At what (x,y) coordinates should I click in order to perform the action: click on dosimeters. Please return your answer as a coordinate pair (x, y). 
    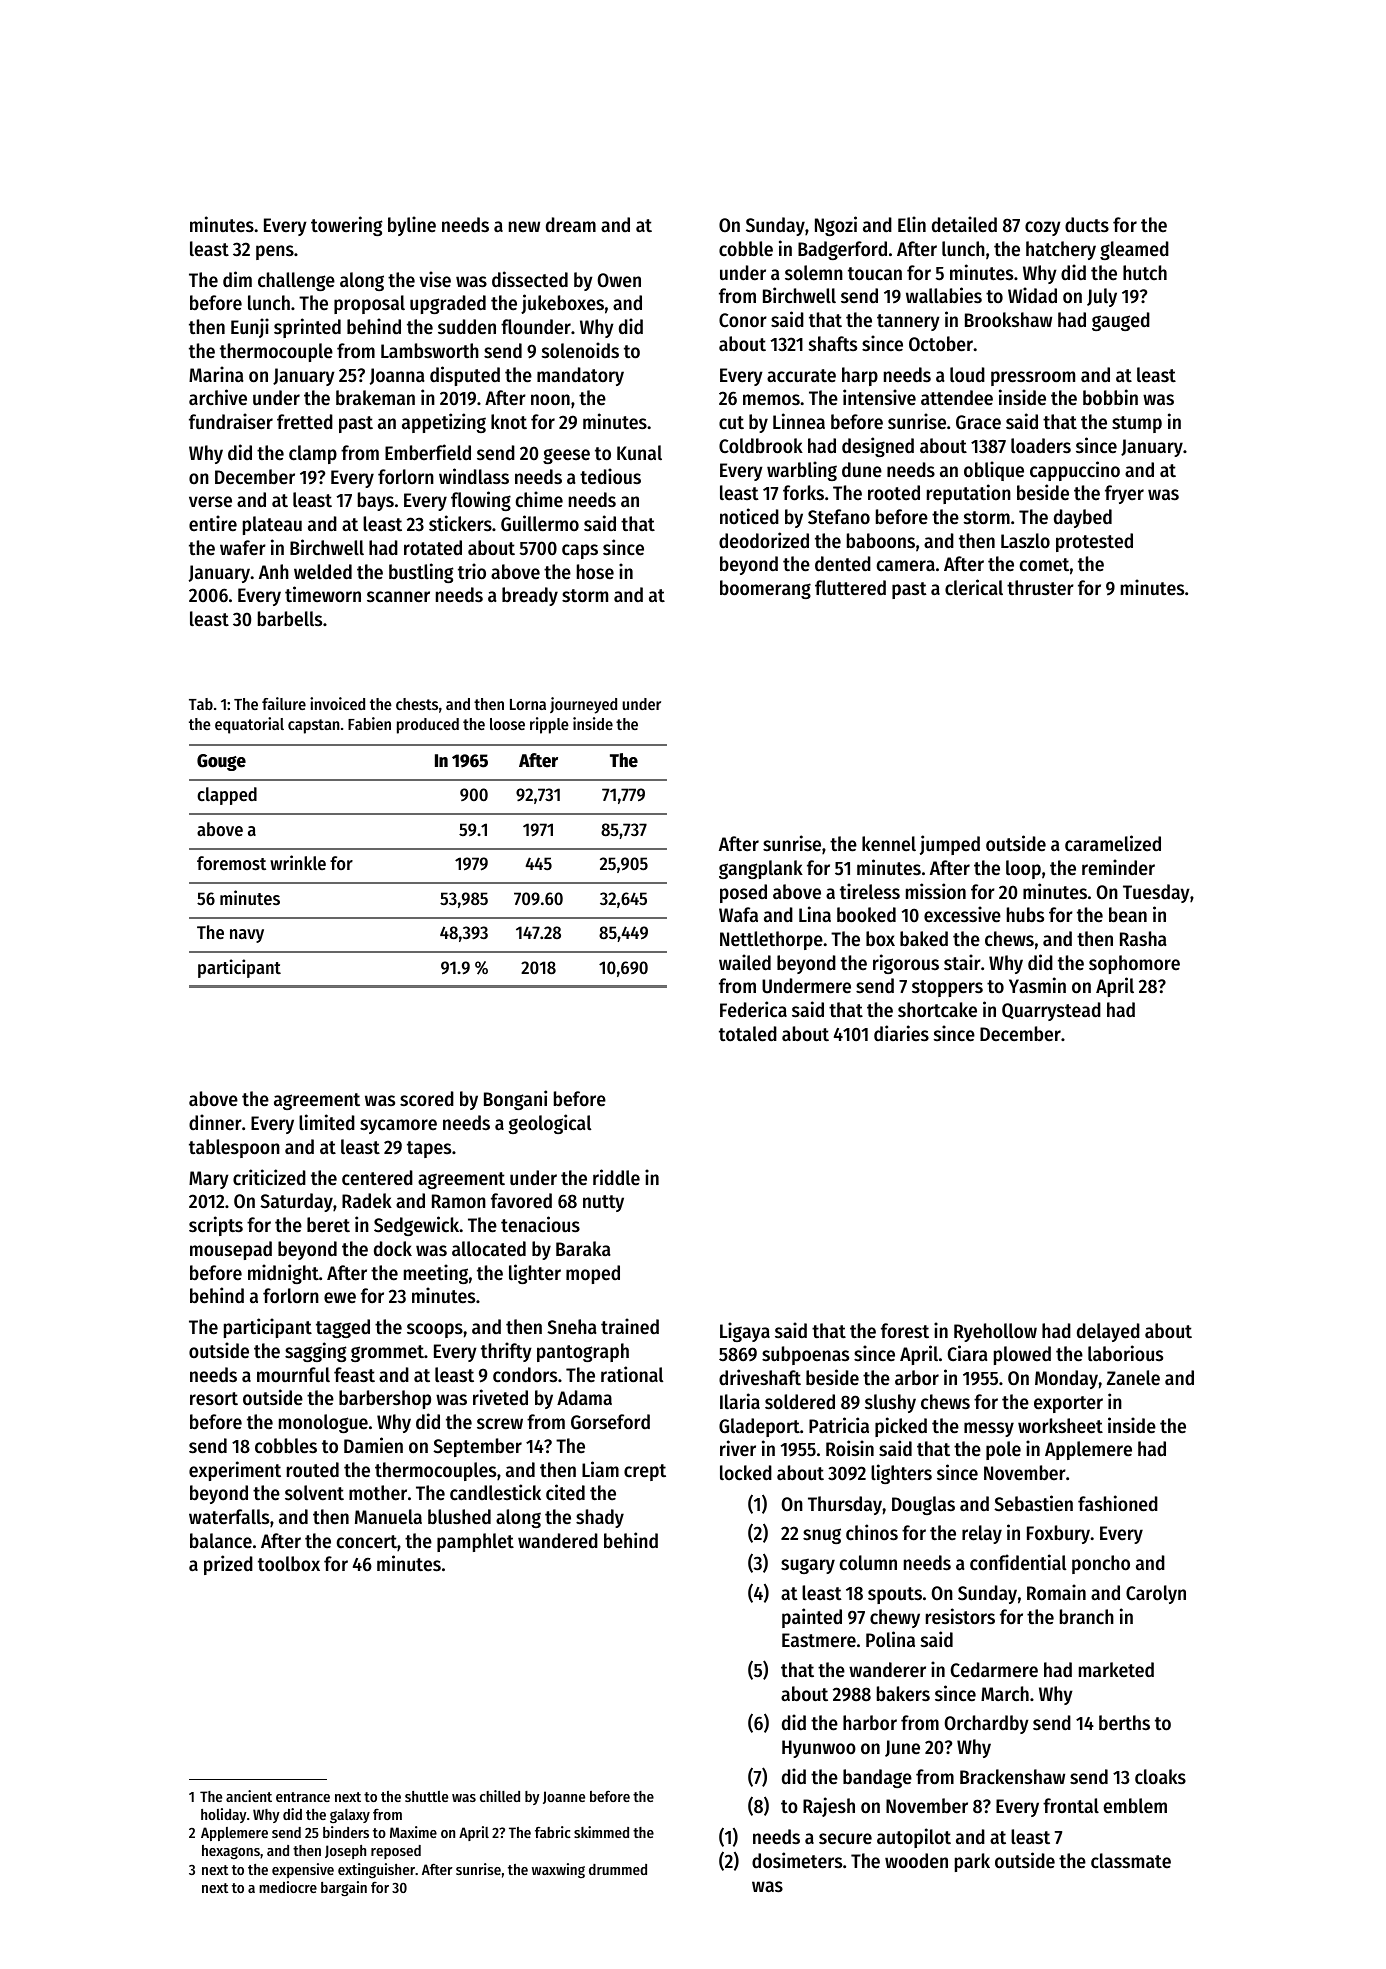
    Looking at the image, I should click on (797, 1860).
